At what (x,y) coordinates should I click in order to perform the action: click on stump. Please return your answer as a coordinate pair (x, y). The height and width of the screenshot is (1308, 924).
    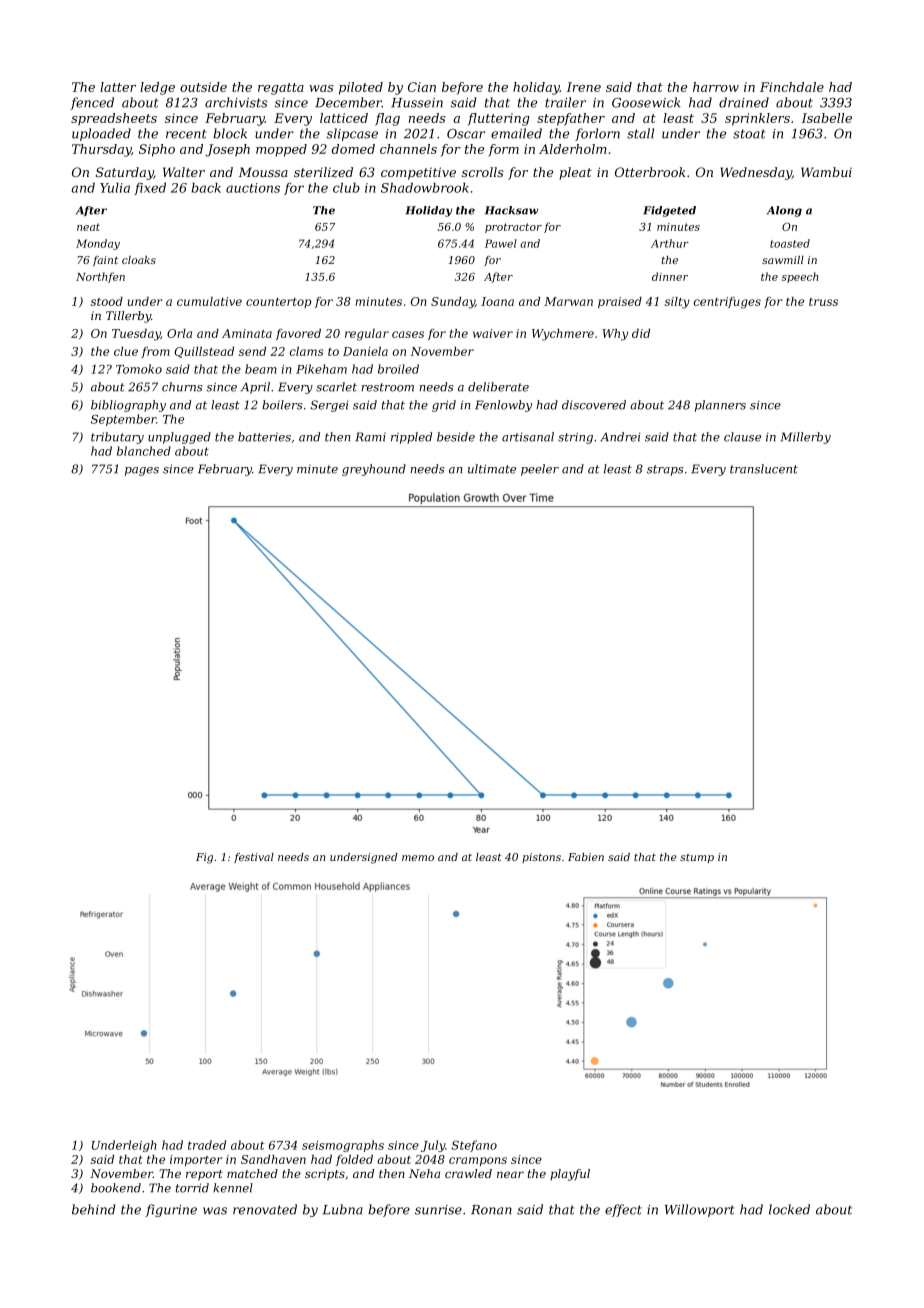
    Looking at the image, I should click on (697, 858).
